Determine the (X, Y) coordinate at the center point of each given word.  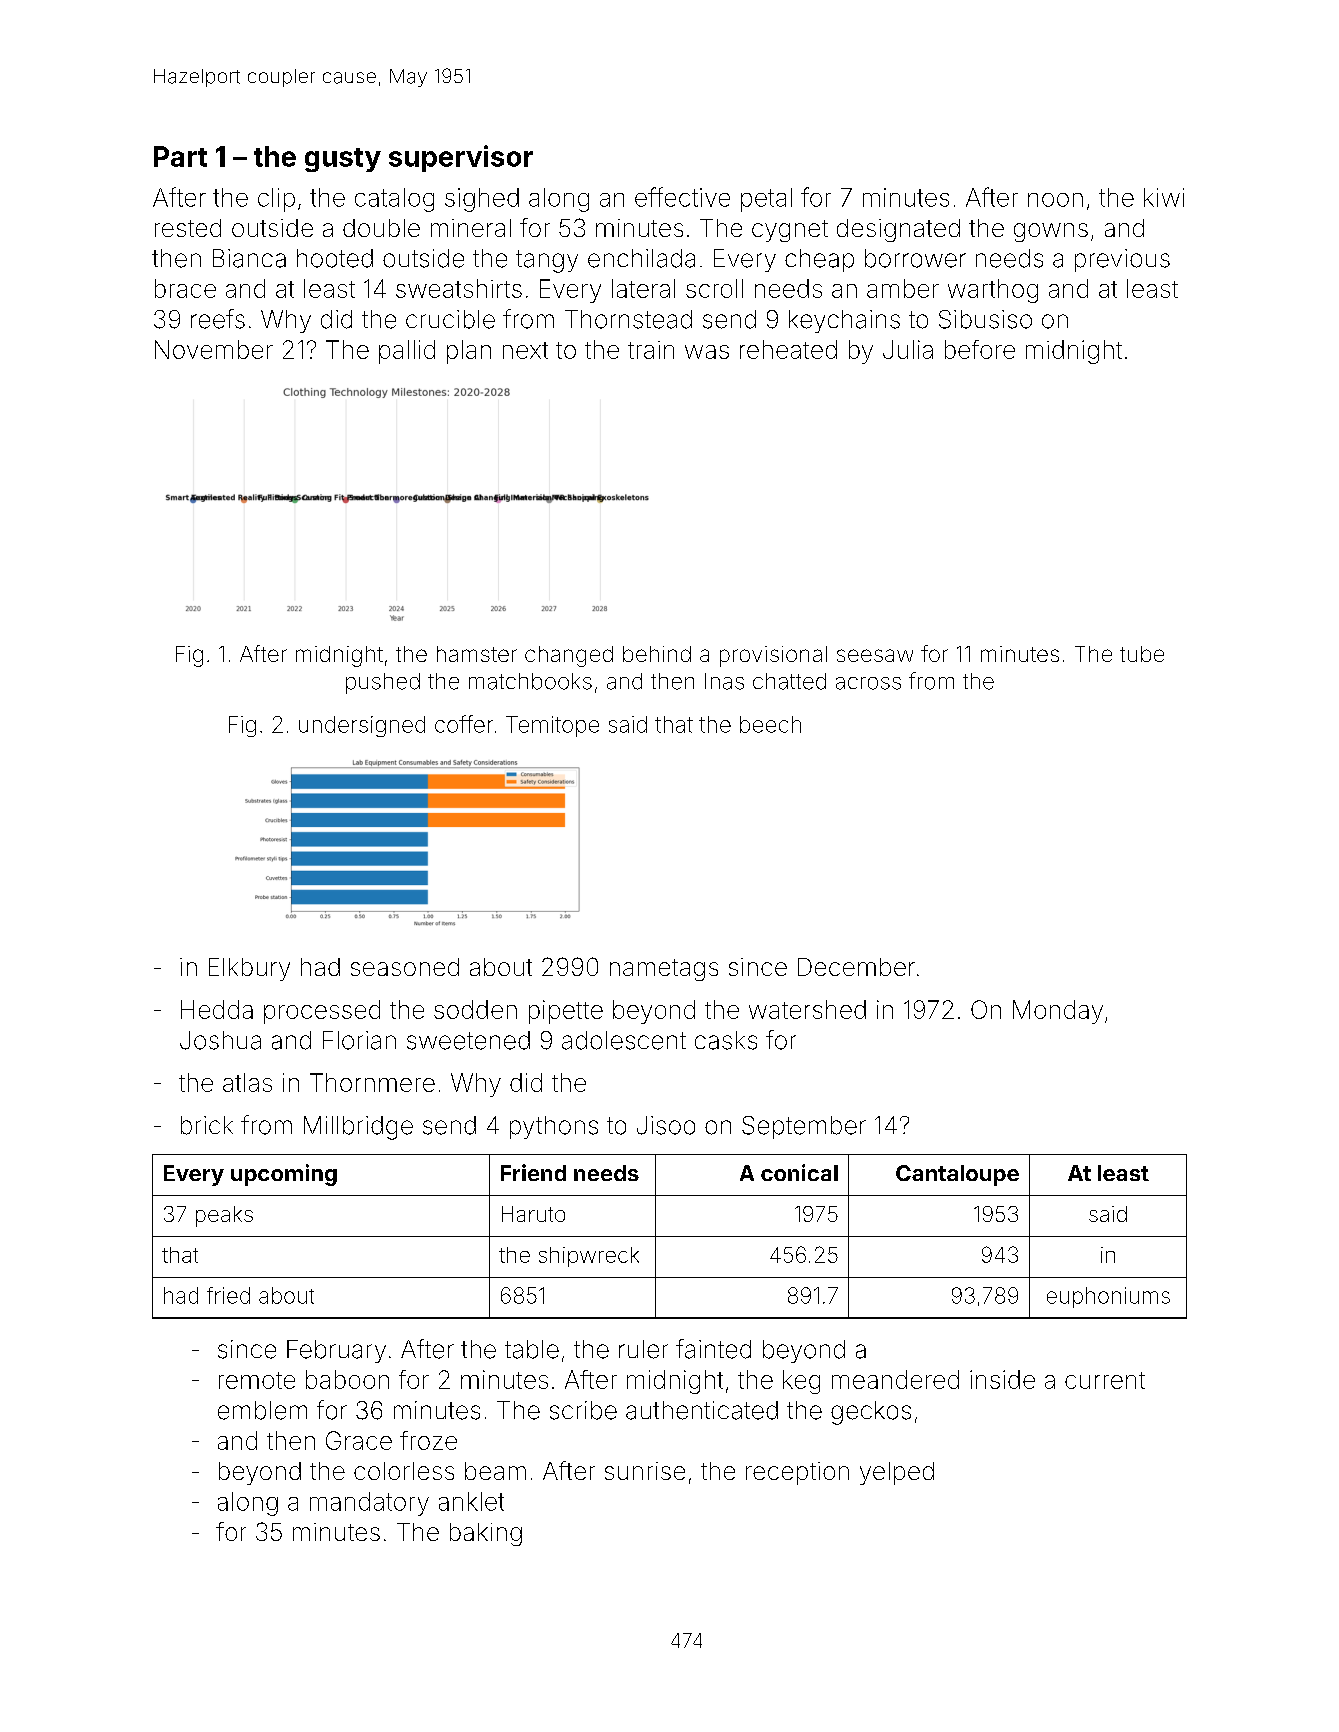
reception (797, 1473)
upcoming (284, 1175)
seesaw (875, 655)
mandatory (369, 1504)
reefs (218, 319)
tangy (547, 261)
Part (180, 156)
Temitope (552, 726)
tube (1142, 654)
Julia (908, 349)
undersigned (362, 726)
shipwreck (589, 1257)
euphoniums (1108, 1297)
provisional (773, 656)
